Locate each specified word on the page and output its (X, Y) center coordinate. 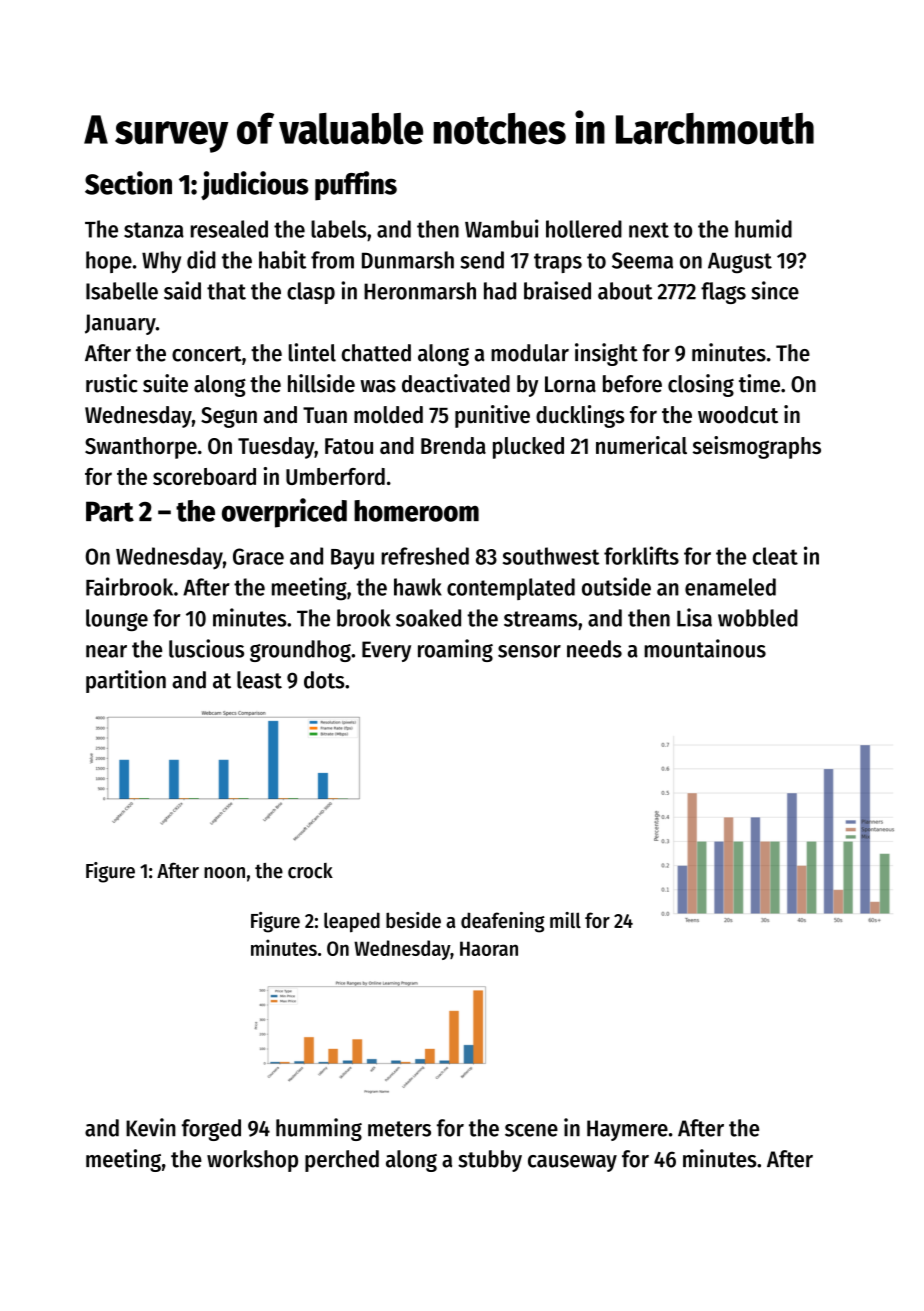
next (649, 230)
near (106, 651)
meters (399, 1129)
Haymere (627, 1130)
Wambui (502, 228)
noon (224, 873)
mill (565, 920)
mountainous (705, 648)
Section (128, 183)
